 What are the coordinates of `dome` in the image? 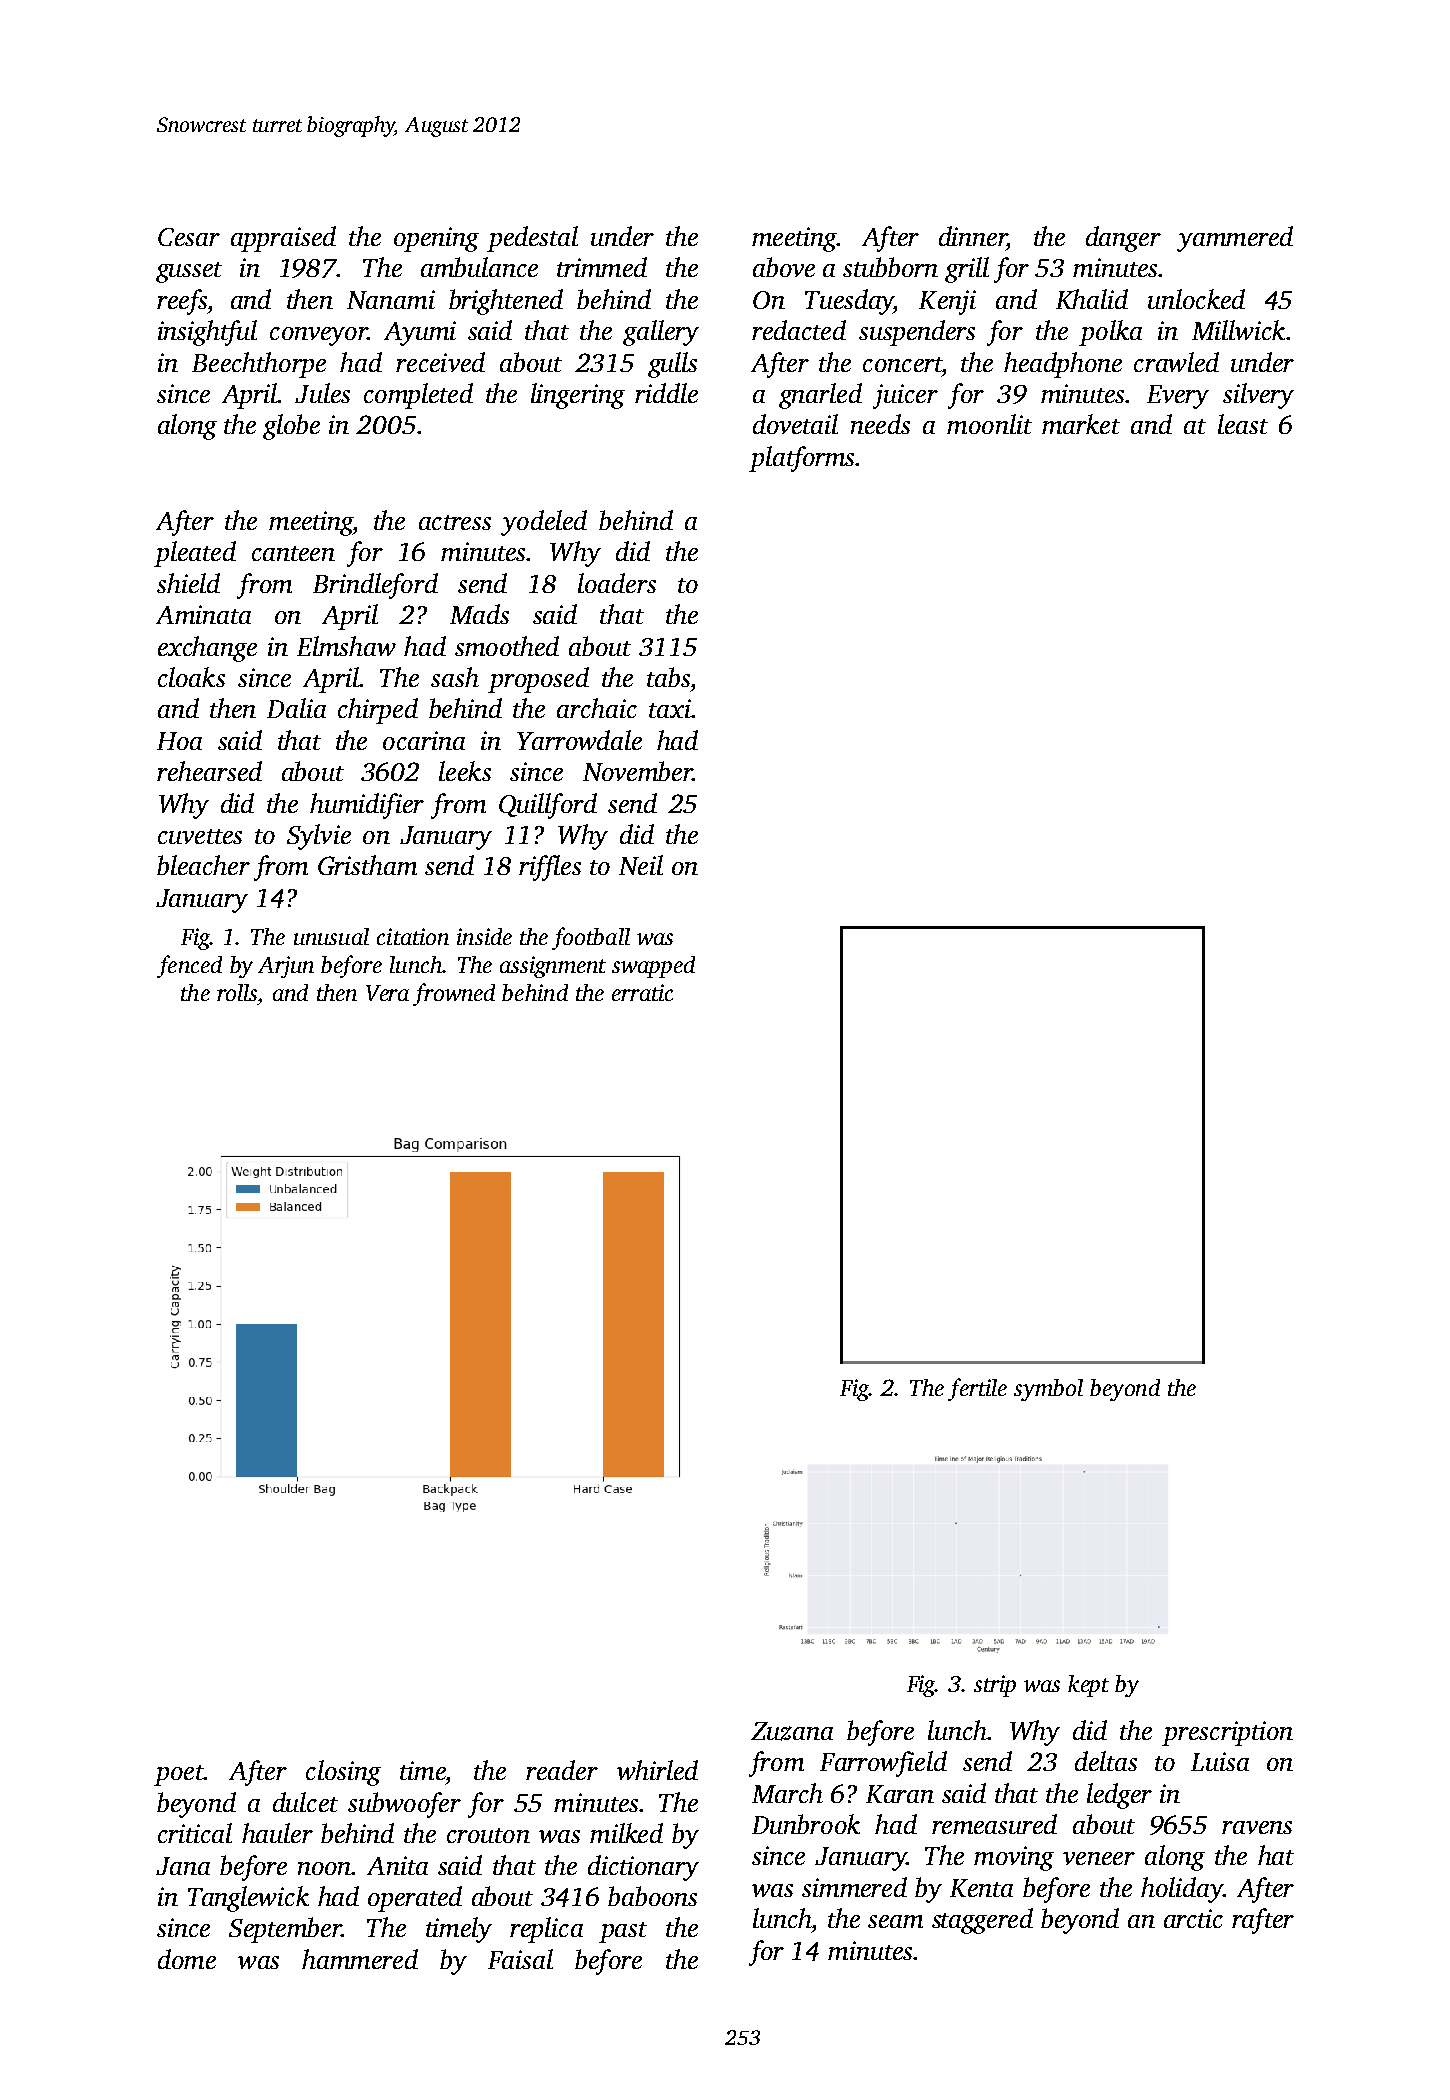 It's located at (187, 1959).
